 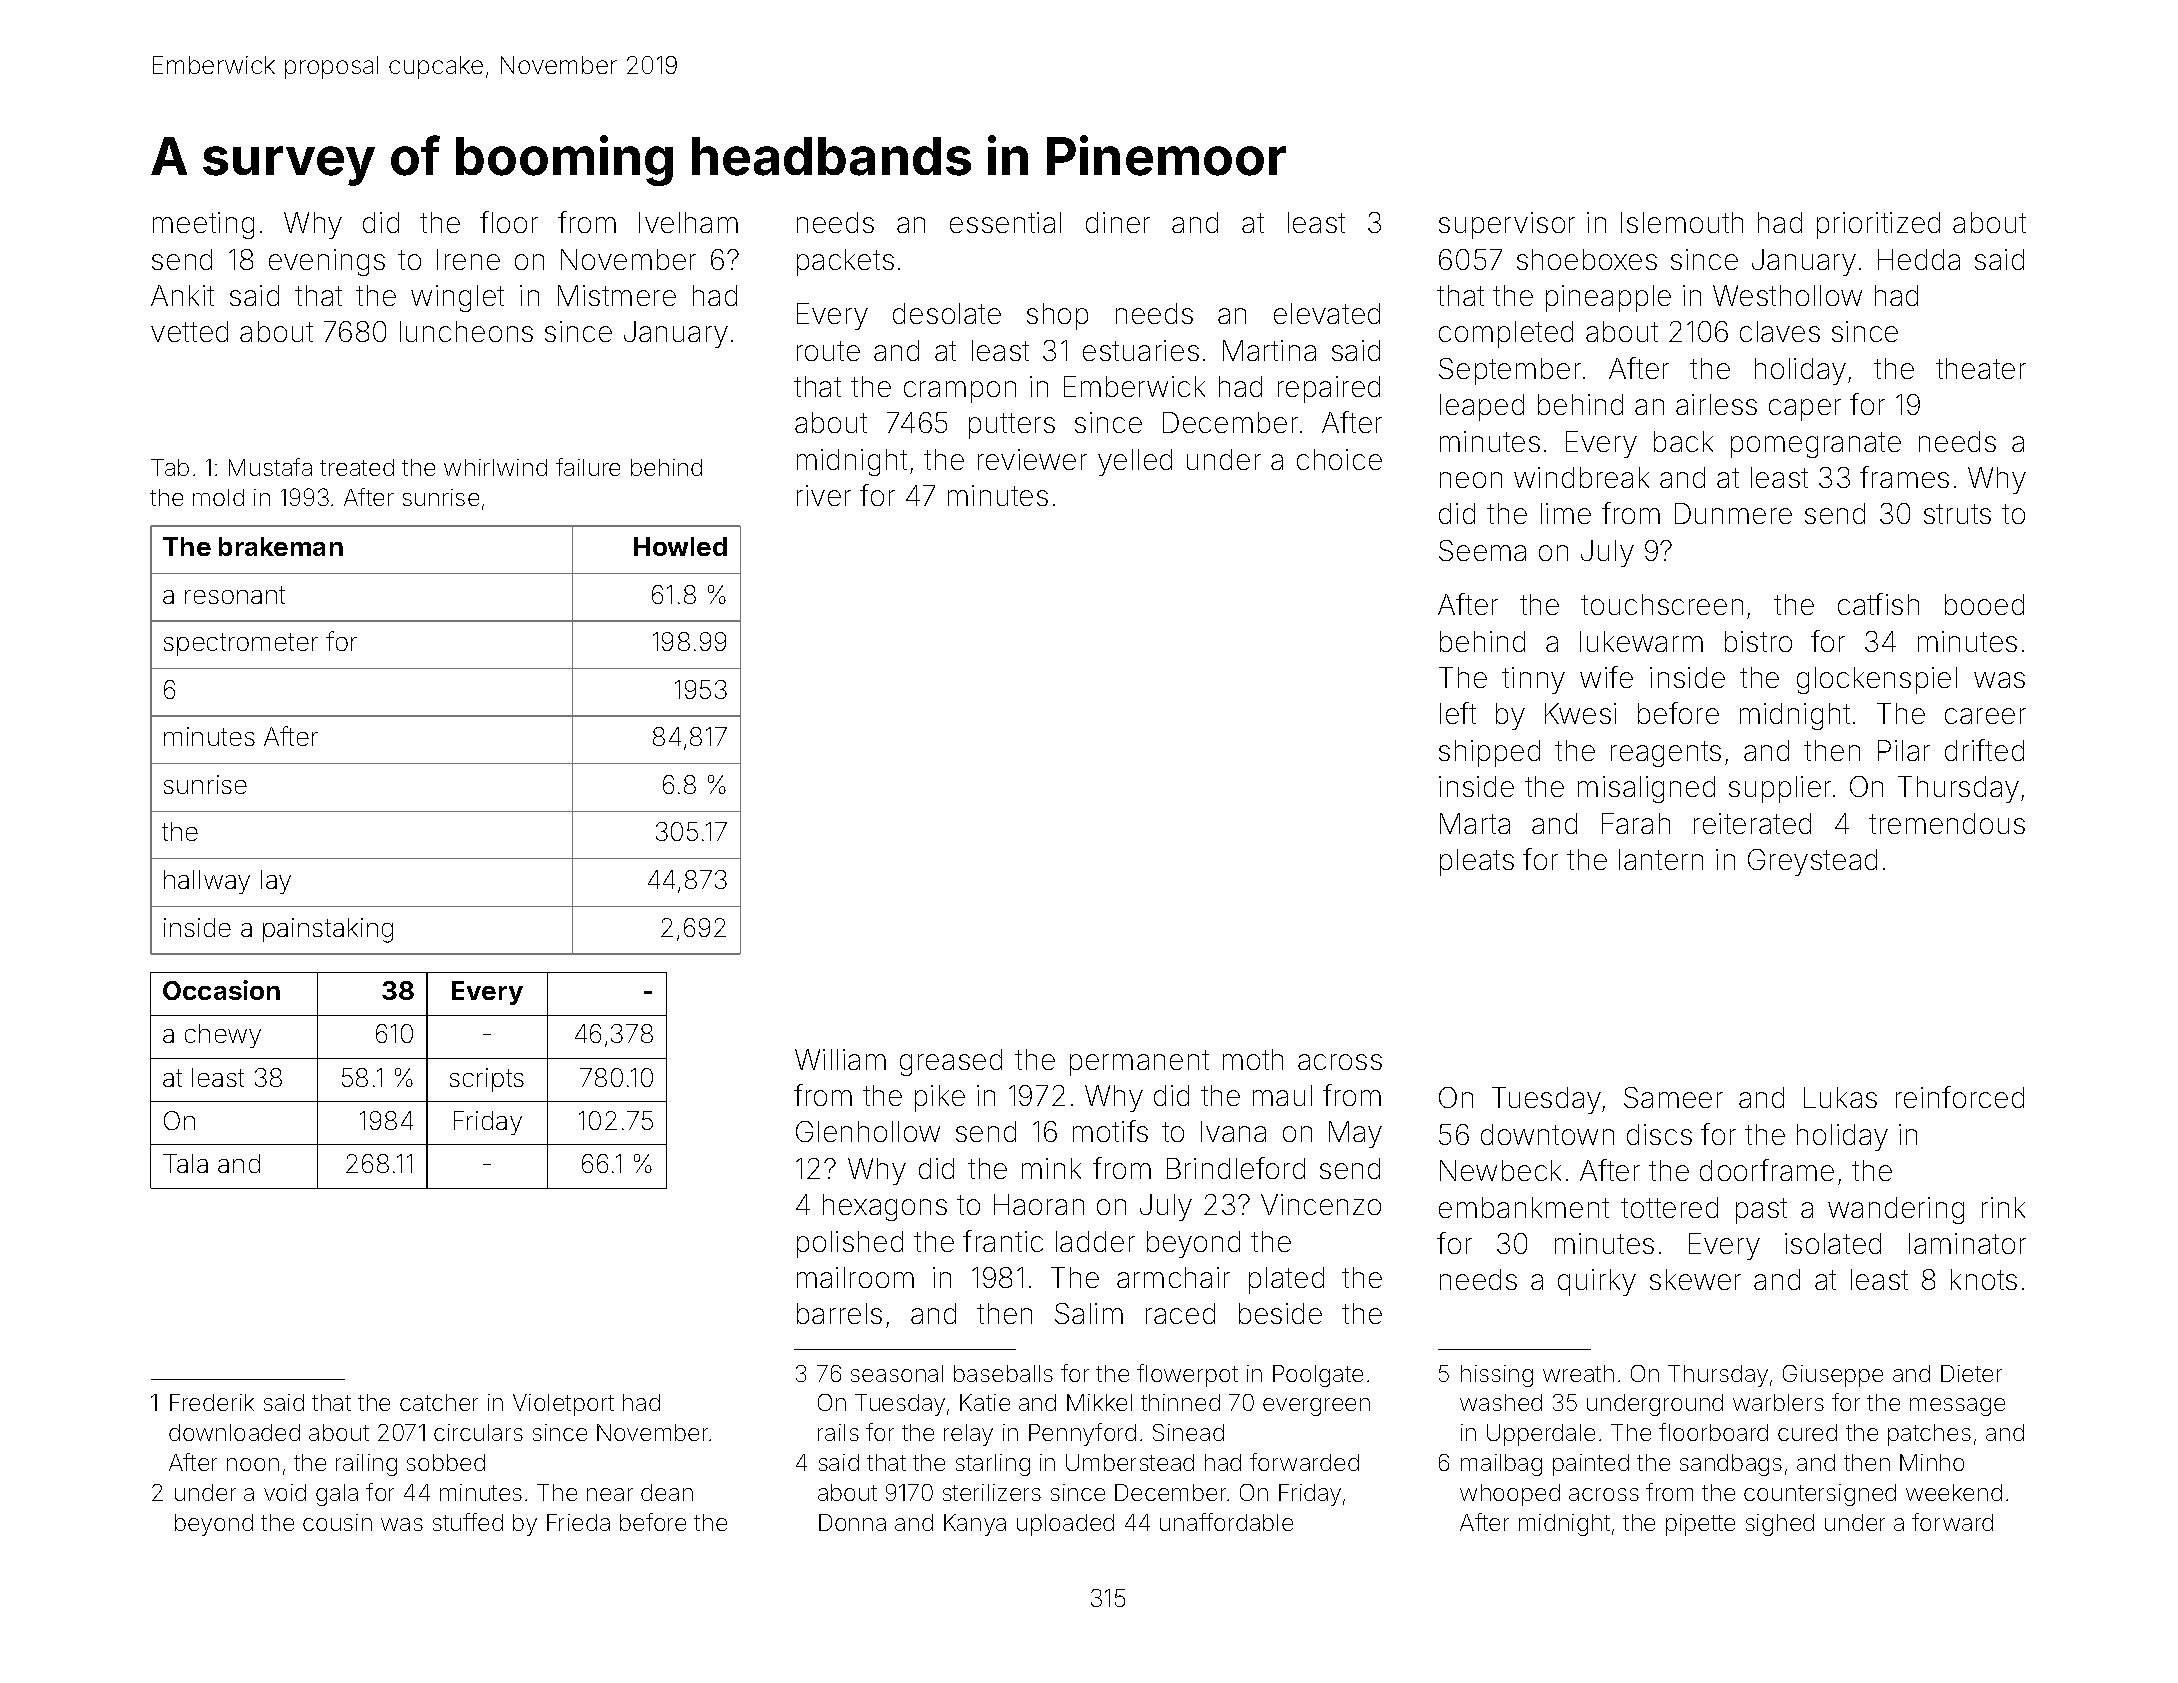 What do you see at coordinates (1780, 1525) in the document?
I see `sighed` at bounding box center [1780, 1525].
